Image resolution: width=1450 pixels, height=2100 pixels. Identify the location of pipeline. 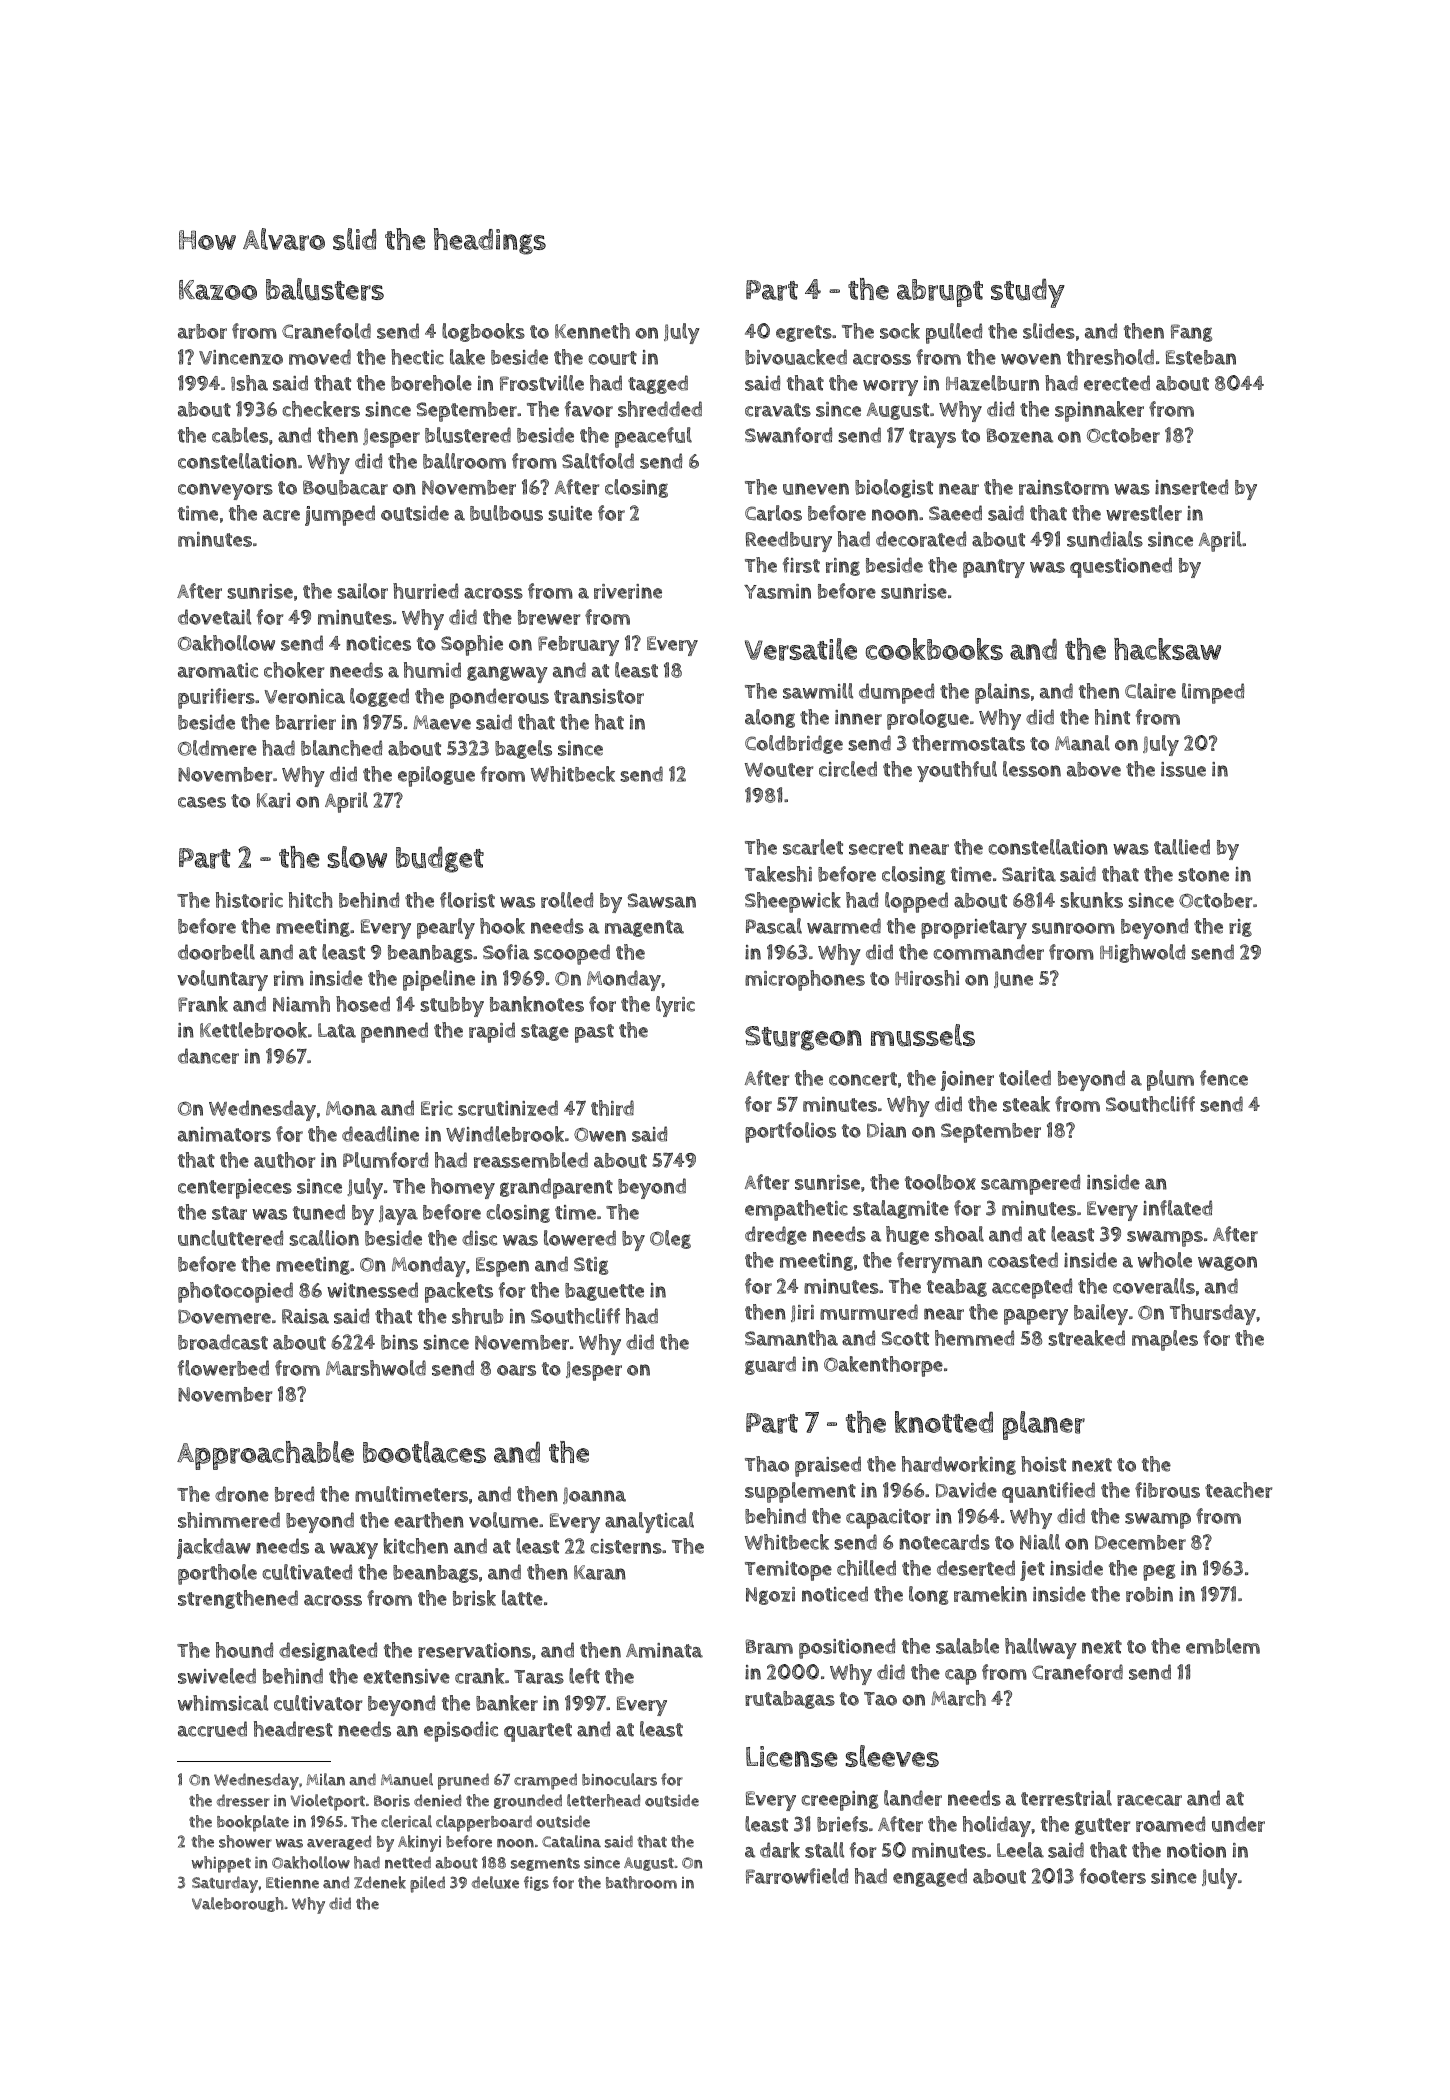
(439, 980).
